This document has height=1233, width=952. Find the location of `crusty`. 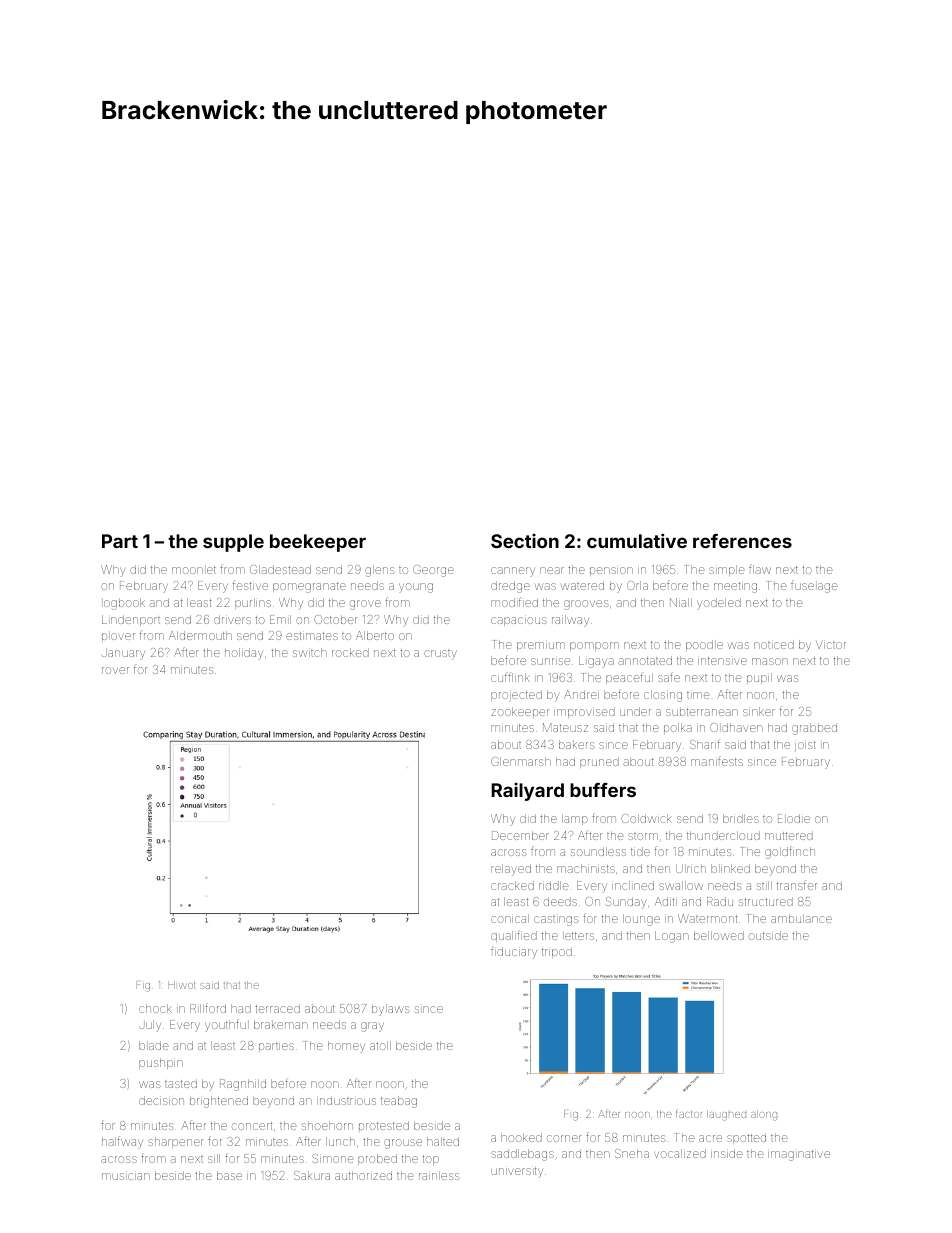

crusty is located at coordinates (440, 655).
